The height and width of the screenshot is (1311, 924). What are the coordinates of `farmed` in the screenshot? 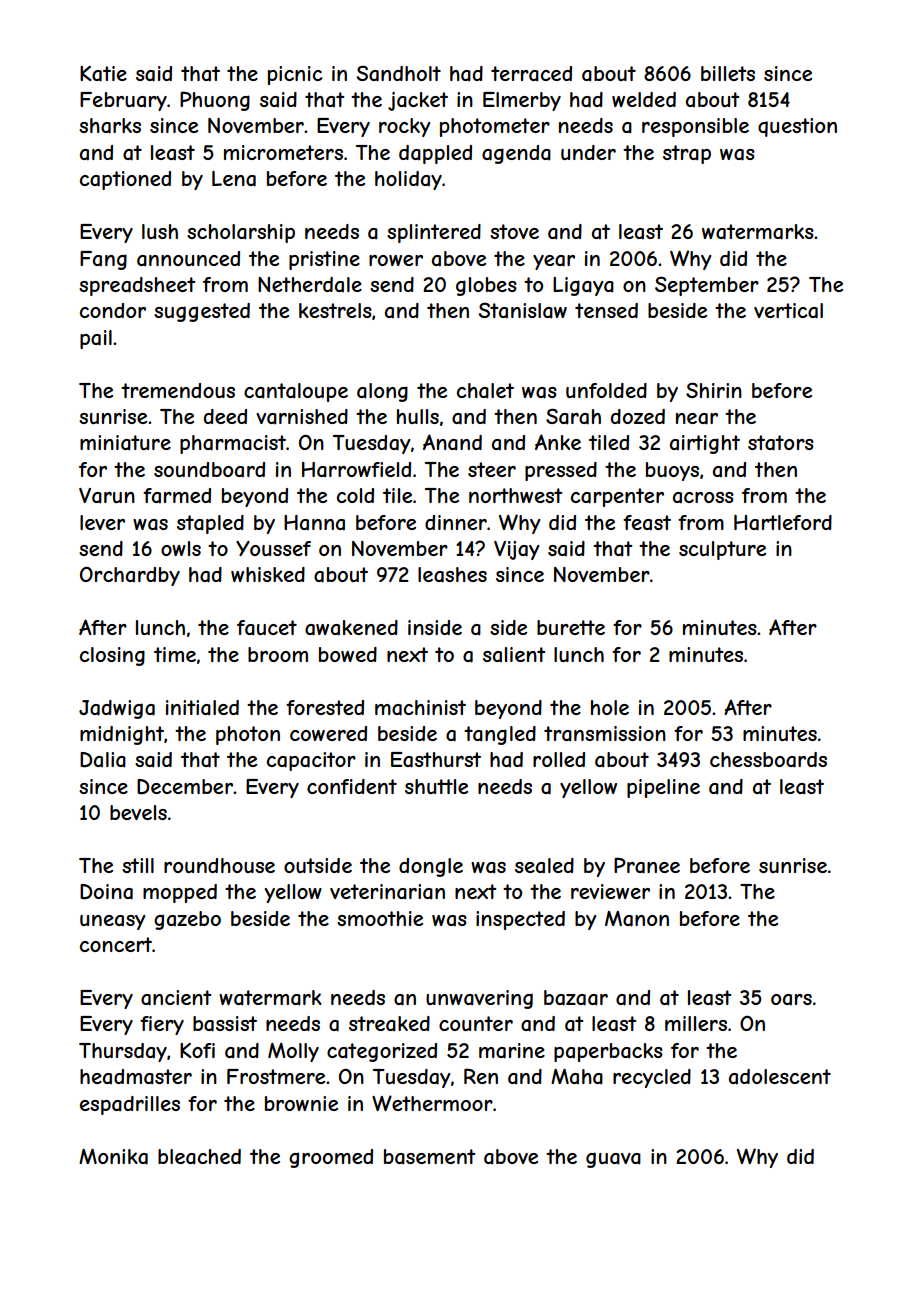 It's located at (177, 496).
